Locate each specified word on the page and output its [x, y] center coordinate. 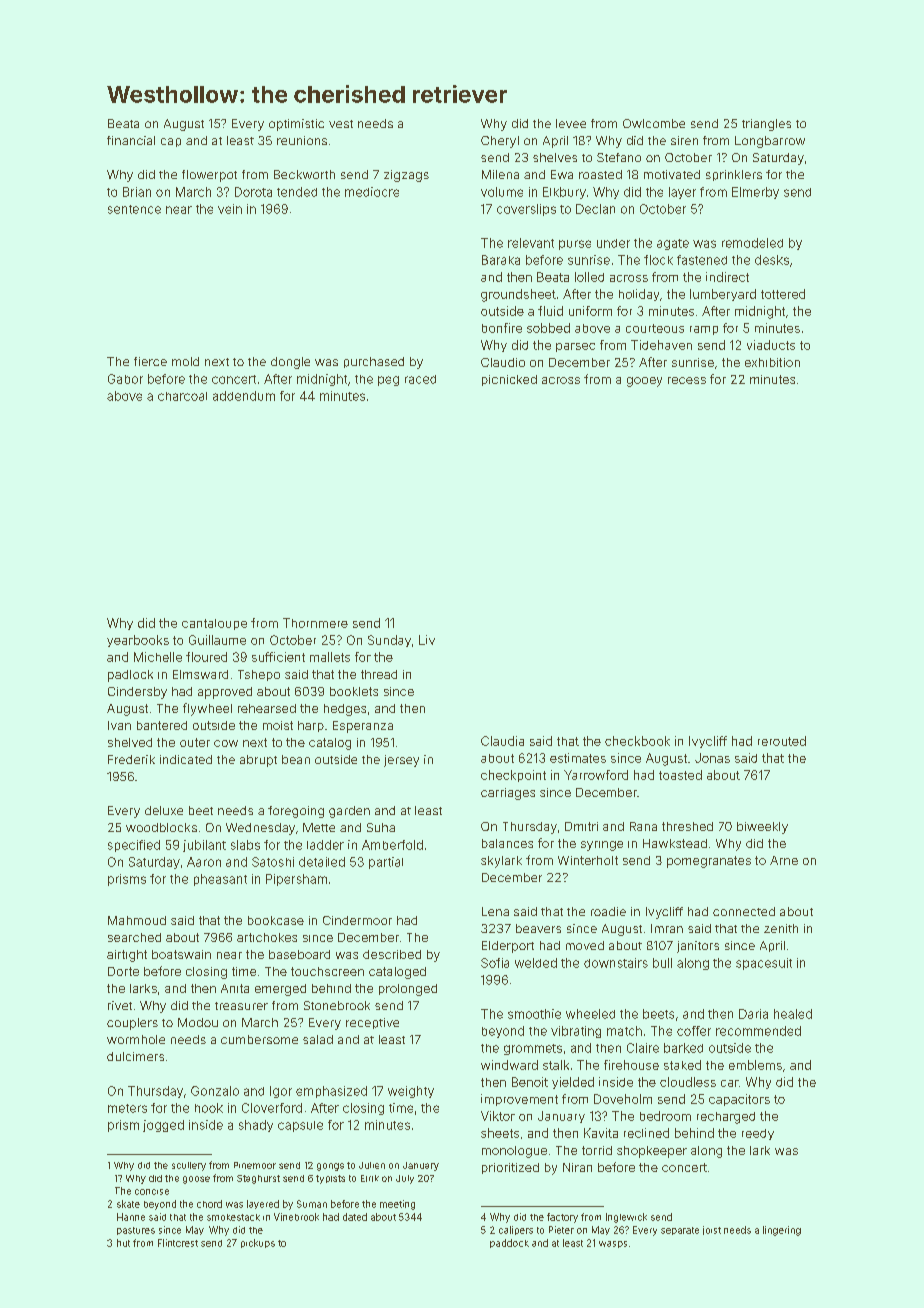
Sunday [389, 641]
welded [536, 963]
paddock [509, 1243]
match [624, 1031]
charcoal [182, 396]
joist [712, 1230]
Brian [137, 192]
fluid [550, 311]
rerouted [782, 741]
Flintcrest [178, 1243]
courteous [655, 328]
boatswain [181, 954]
